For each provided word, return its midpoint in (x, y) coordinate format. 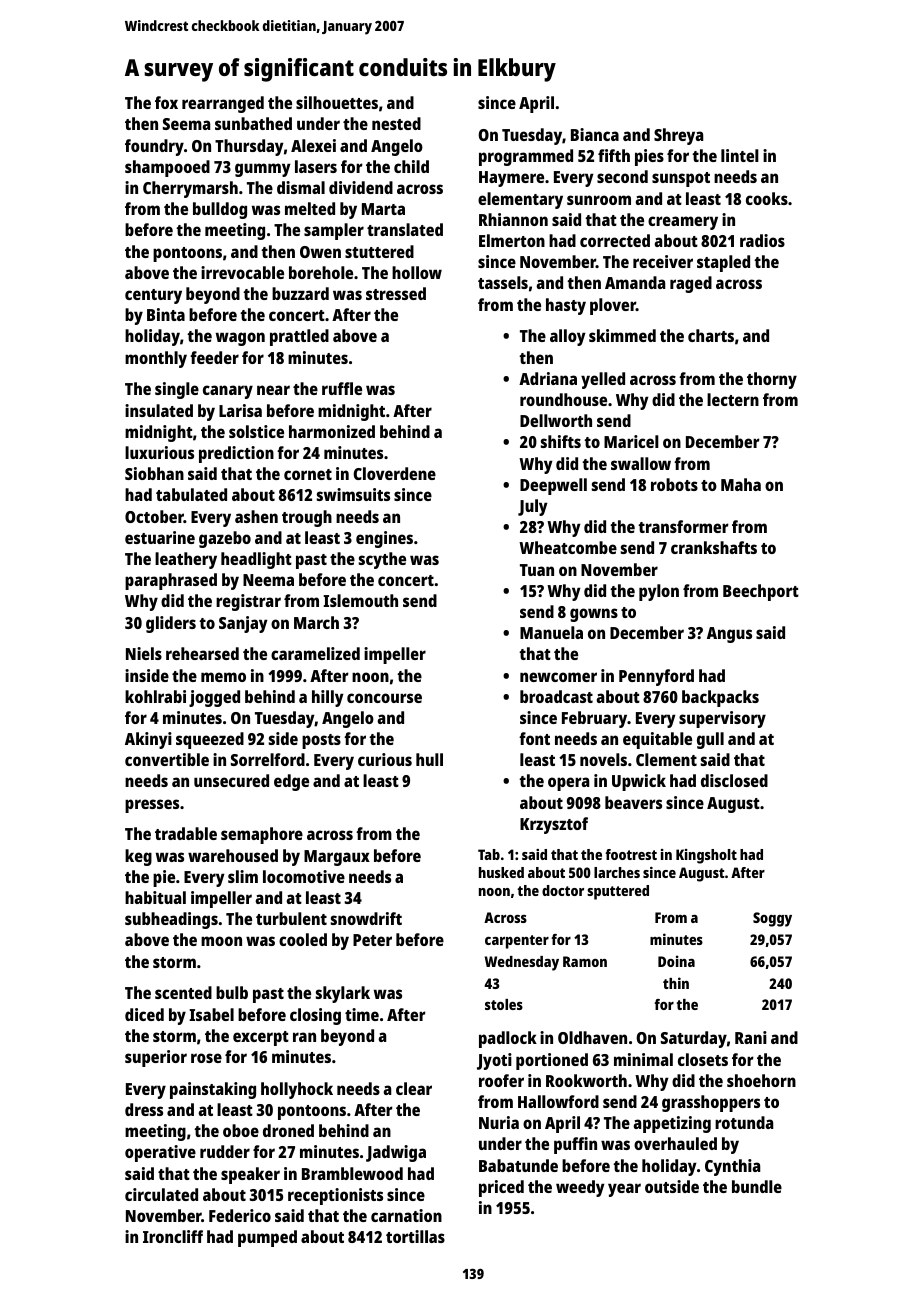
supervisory (722, 719)
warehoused (233, 855)
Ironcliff (173, 1236)
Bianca (595, 134)
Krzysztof (554, 825)
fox (166, 102)
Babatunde (518, 1165)
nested (396, 123)
